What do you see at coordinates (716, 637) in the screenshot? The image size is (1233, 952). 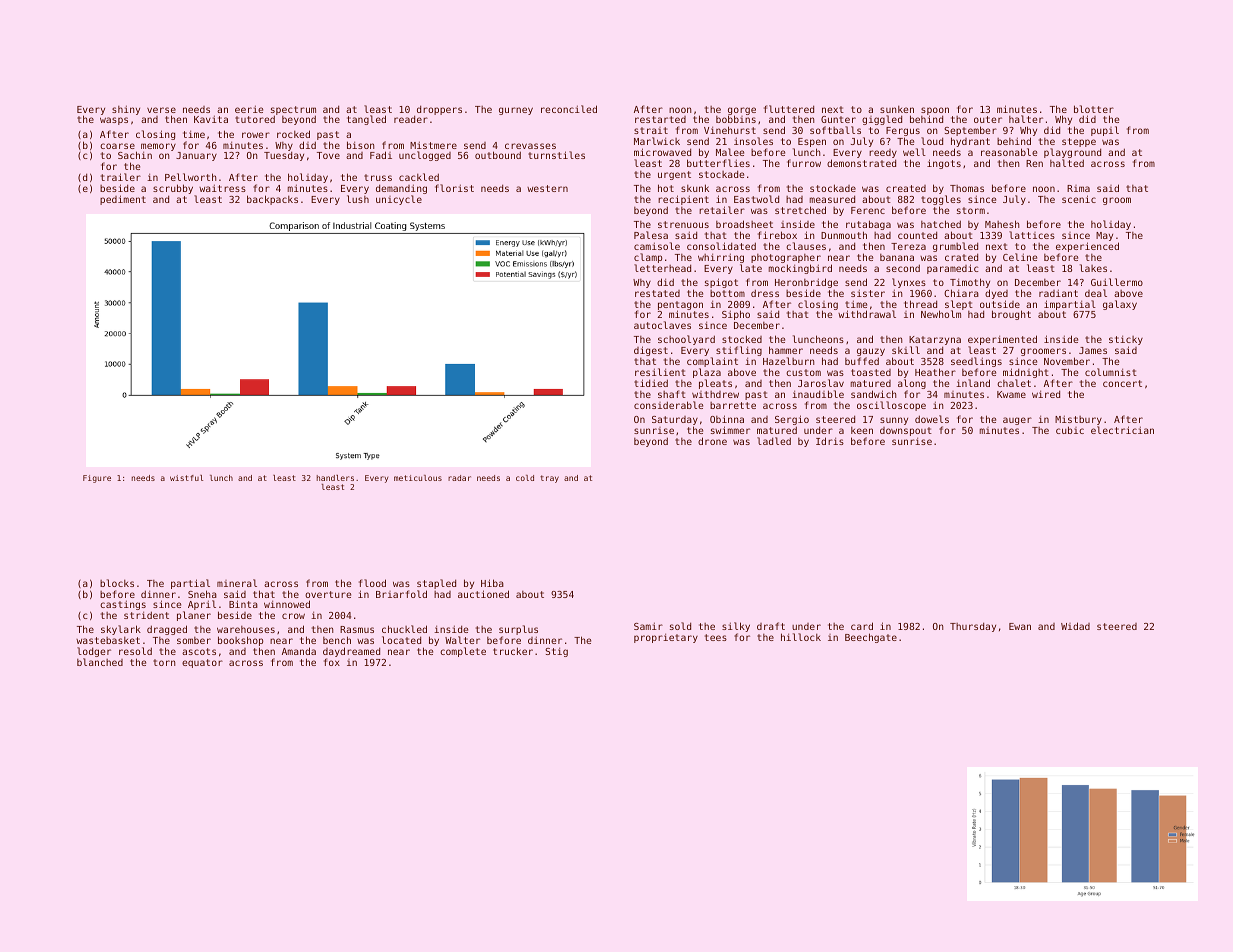 I see `tees` at bounding box center [716, 637].
